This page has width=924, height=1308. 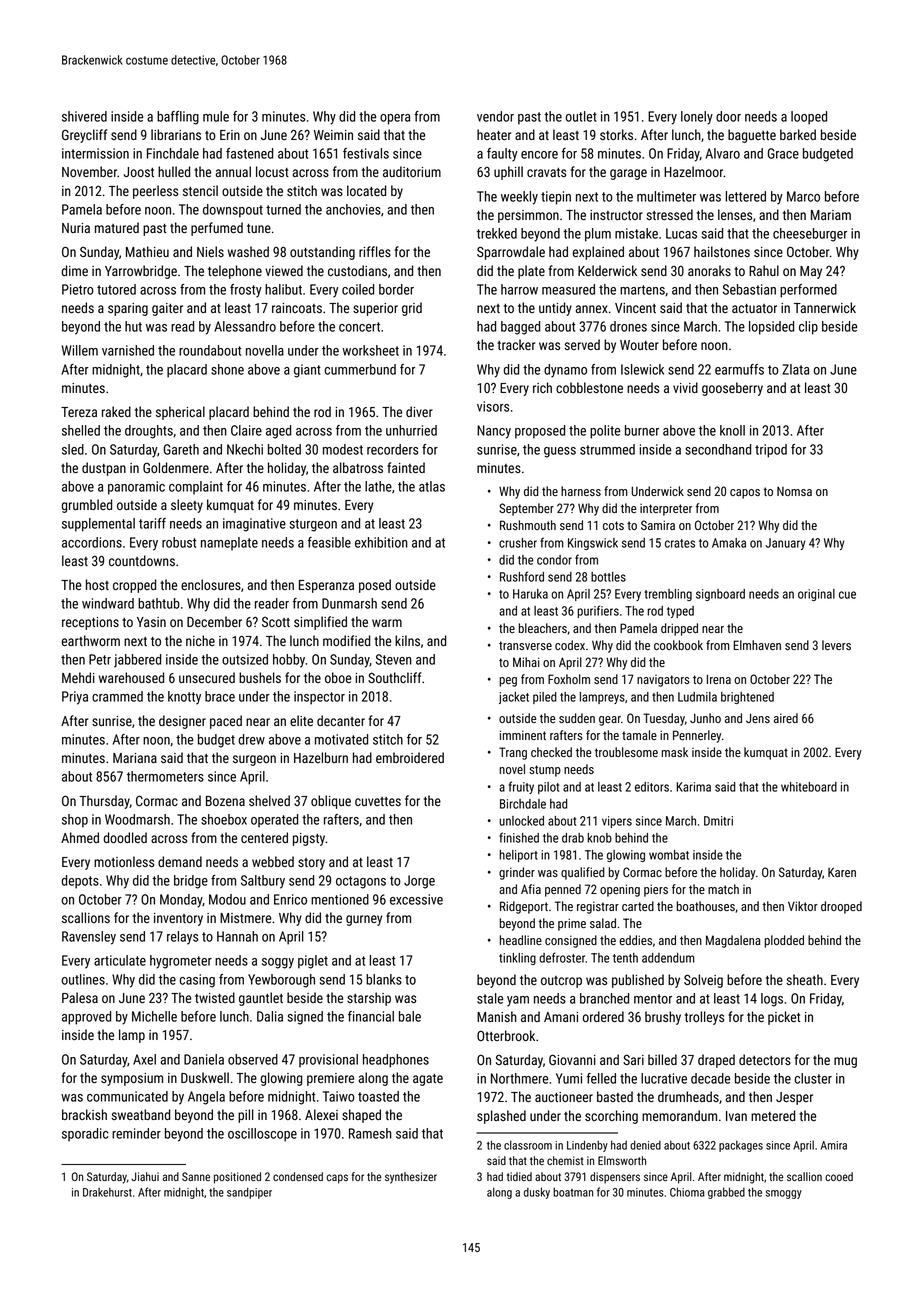 I want to click on cheeseburger, so click(x=810, y=235).
